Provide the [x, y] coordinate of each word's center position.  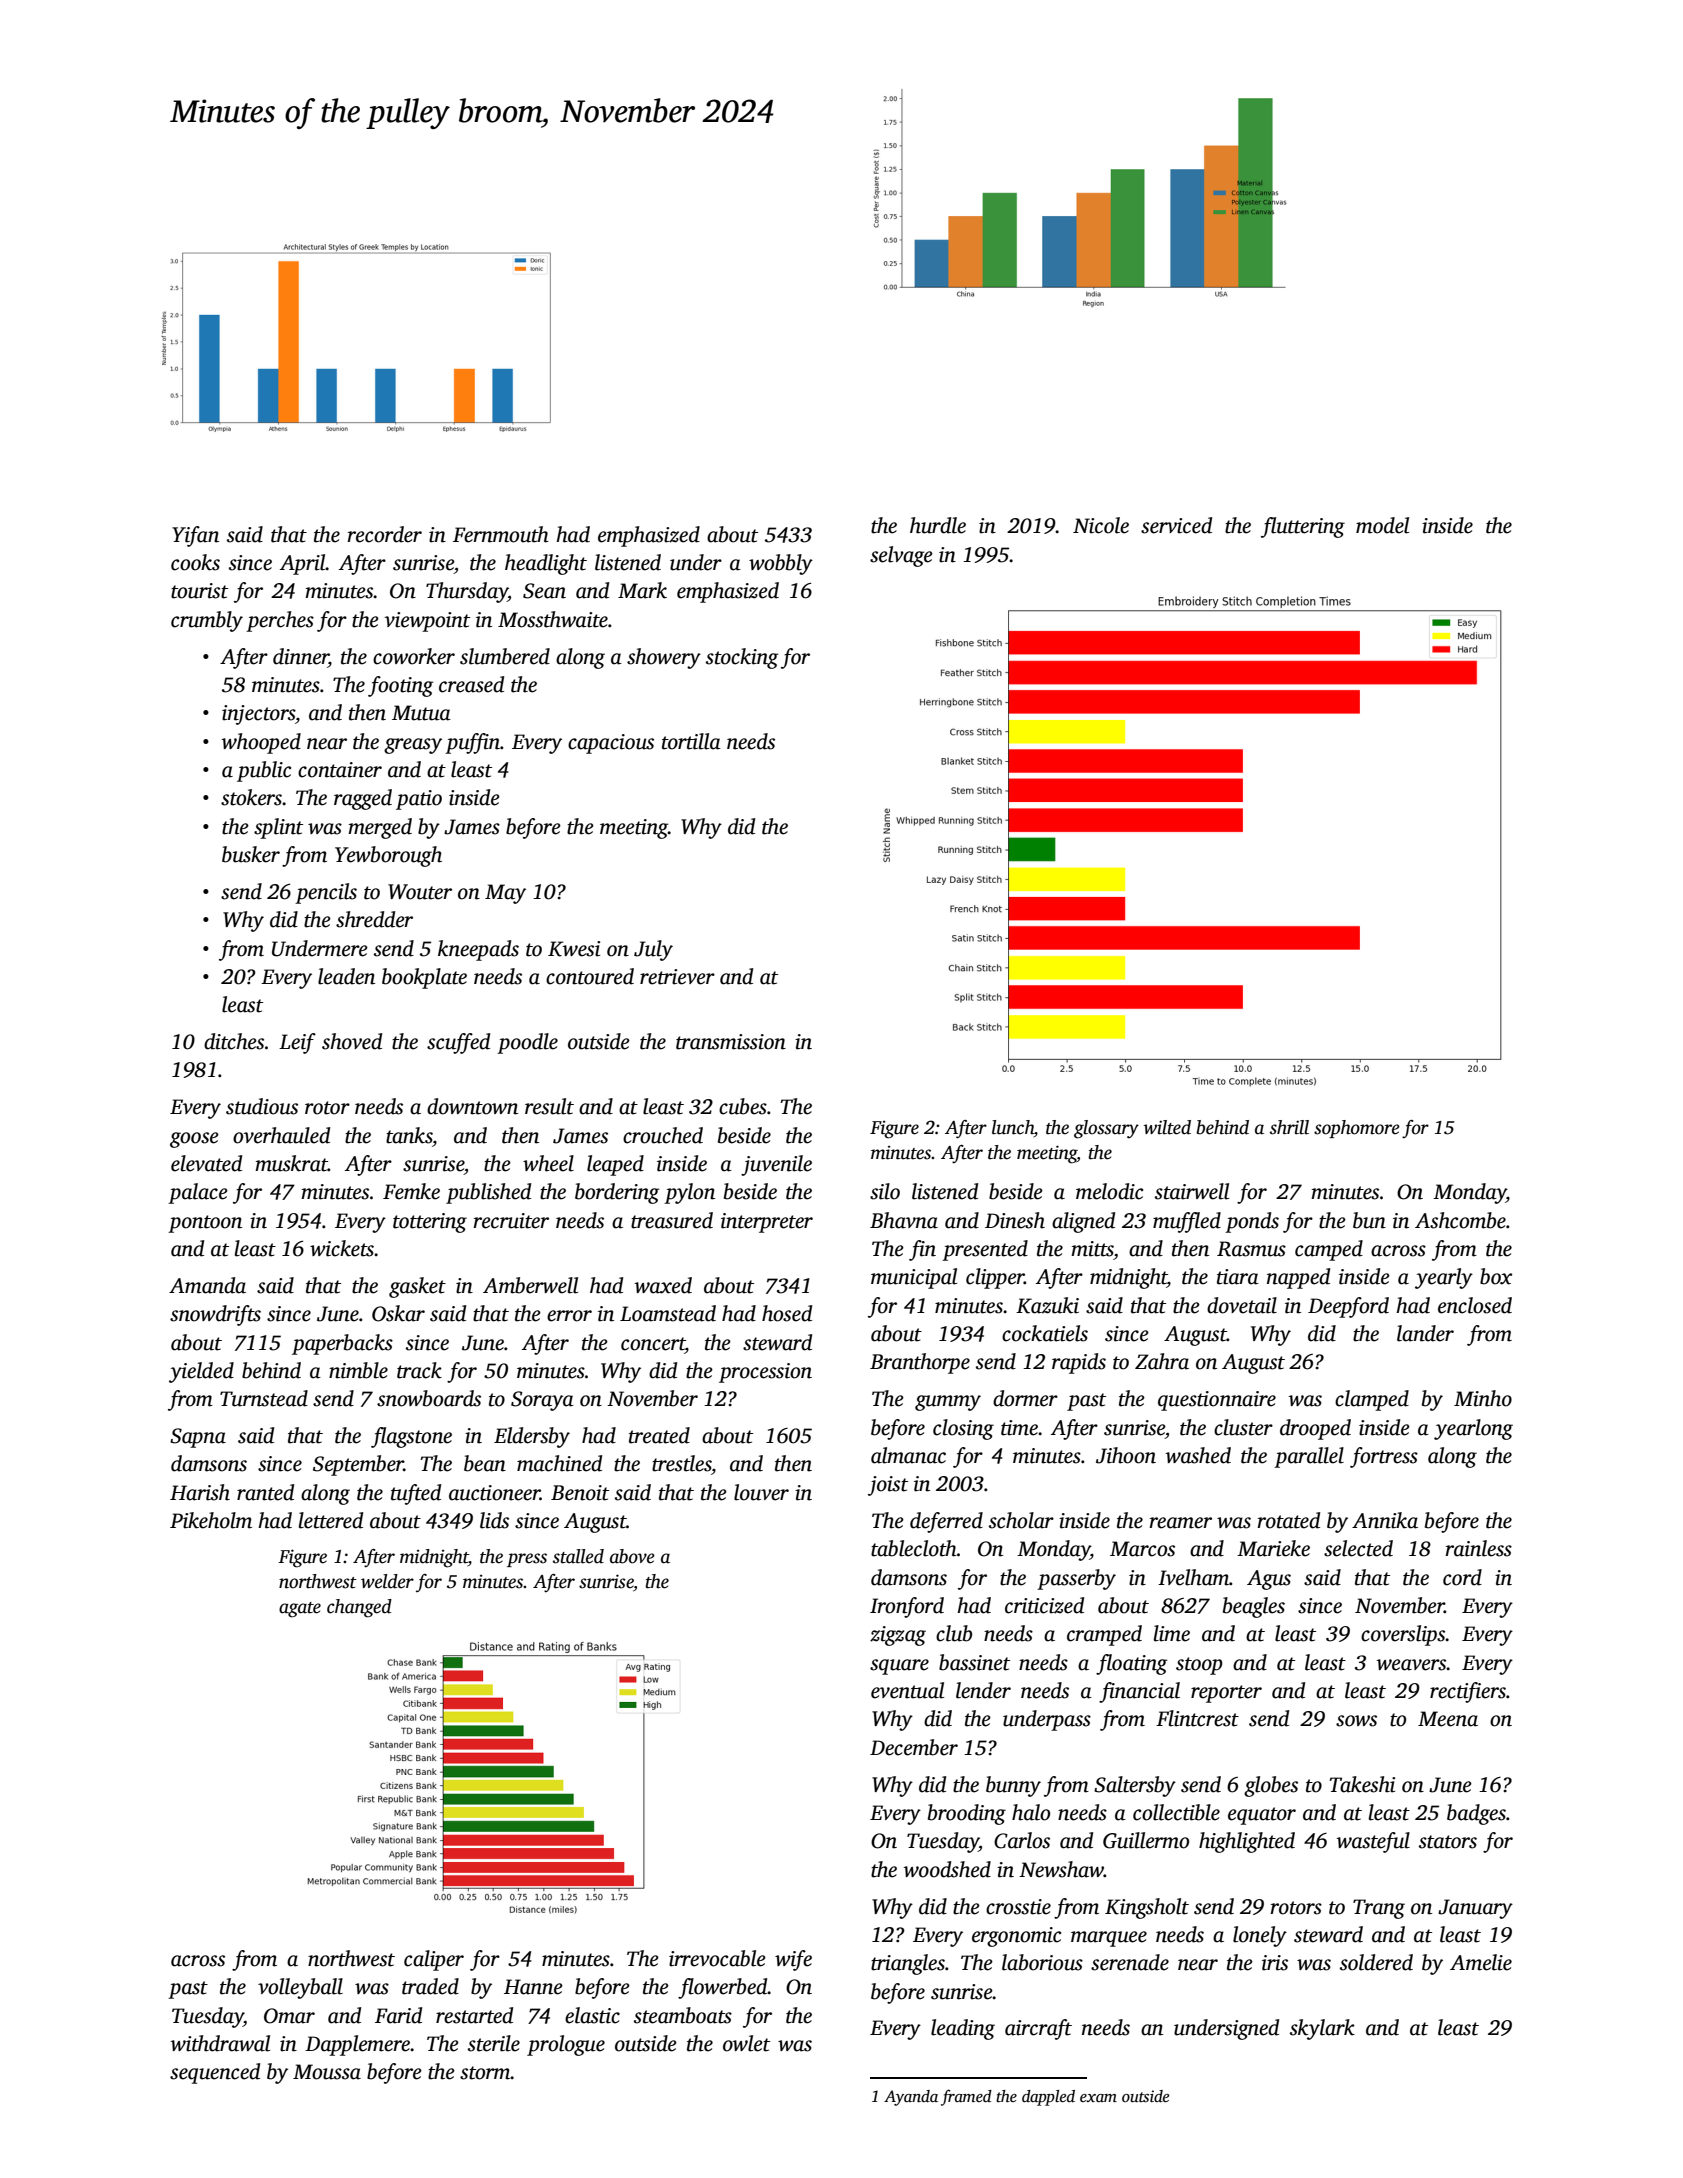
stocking [742, 658]
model [1382, 525]
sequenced [215, 2073]
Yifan [195, 536]
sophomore [1357, 1129]
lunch [1013, 1128]
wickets [342, 1248]
